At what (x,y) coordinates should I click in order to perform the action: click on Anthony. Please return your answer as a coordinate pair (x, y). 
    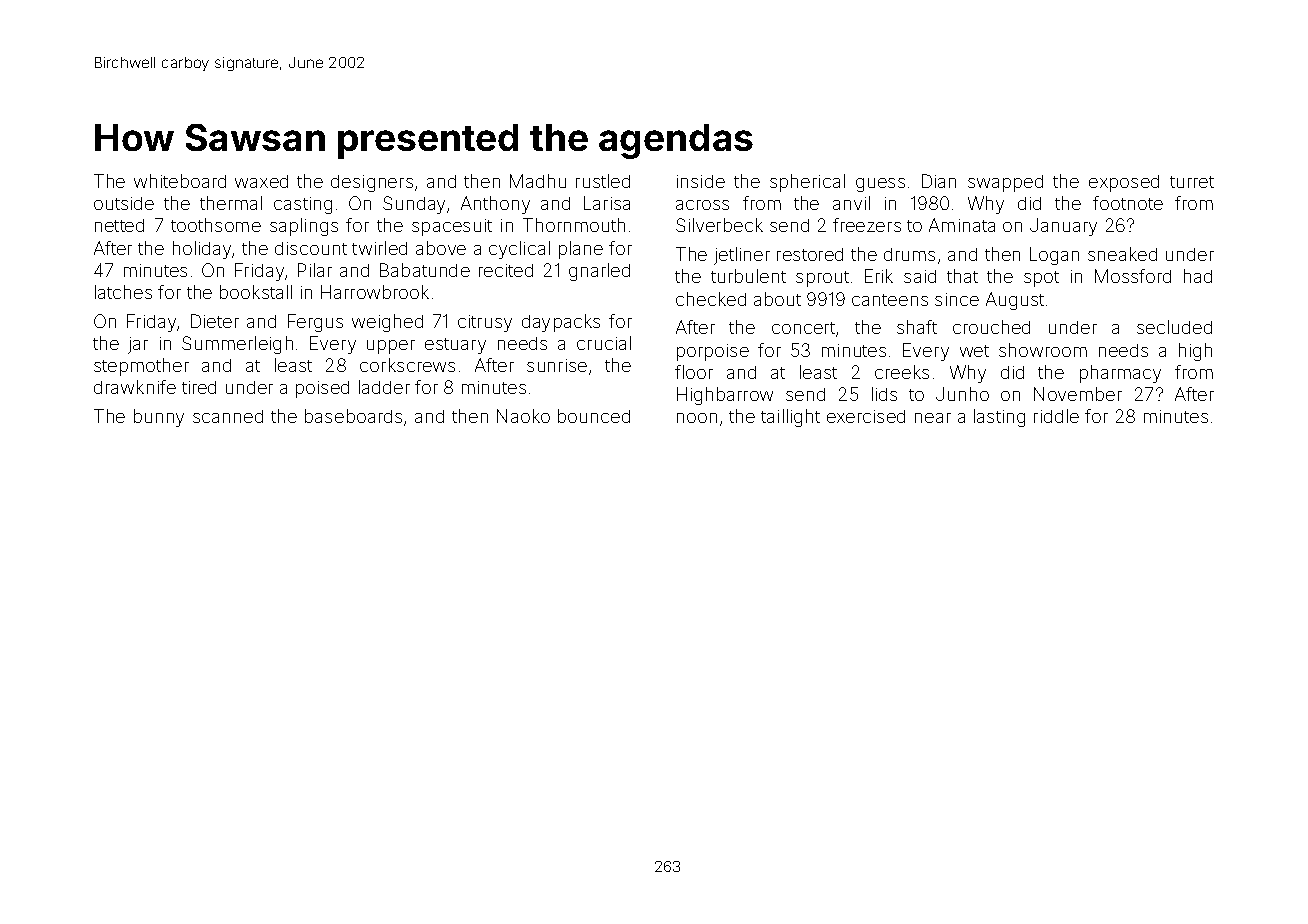
    Looking at the image, I should click on (495, 205).
